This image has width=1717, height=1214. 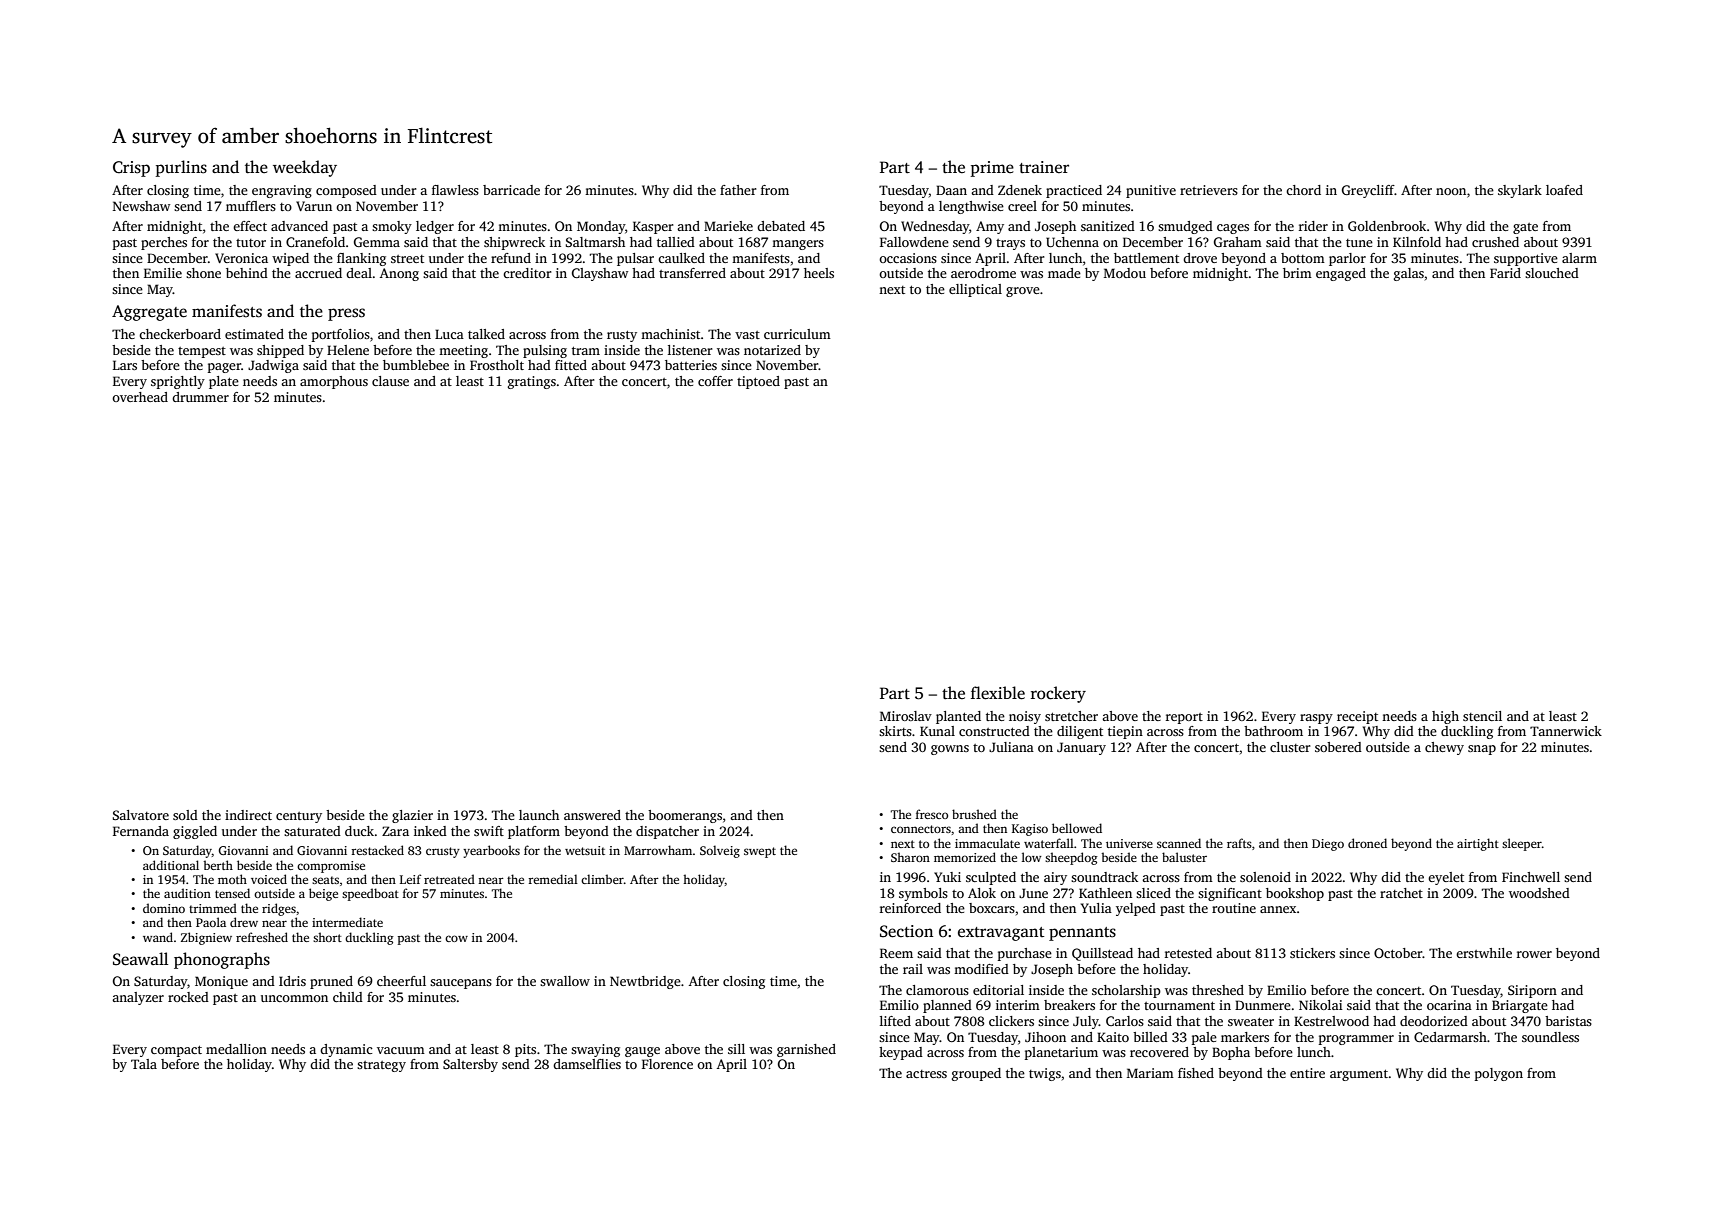 I want to click on argument, so click(x=1359, y=1075).
